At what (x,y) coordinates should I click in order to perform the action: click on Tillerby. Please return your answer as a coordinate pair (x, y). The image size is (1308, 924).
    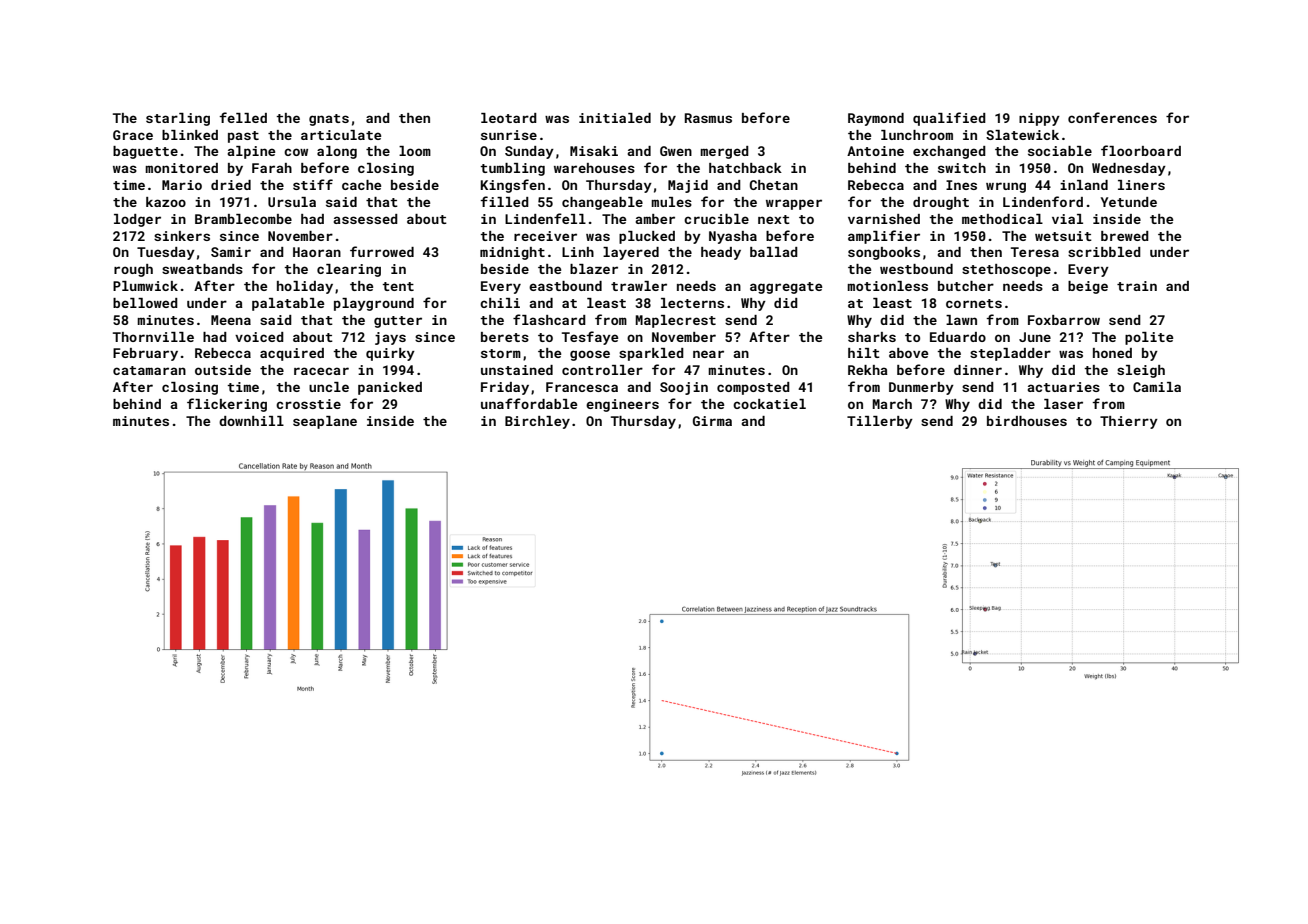
    Looking at the image, I should click on (880, 422).
